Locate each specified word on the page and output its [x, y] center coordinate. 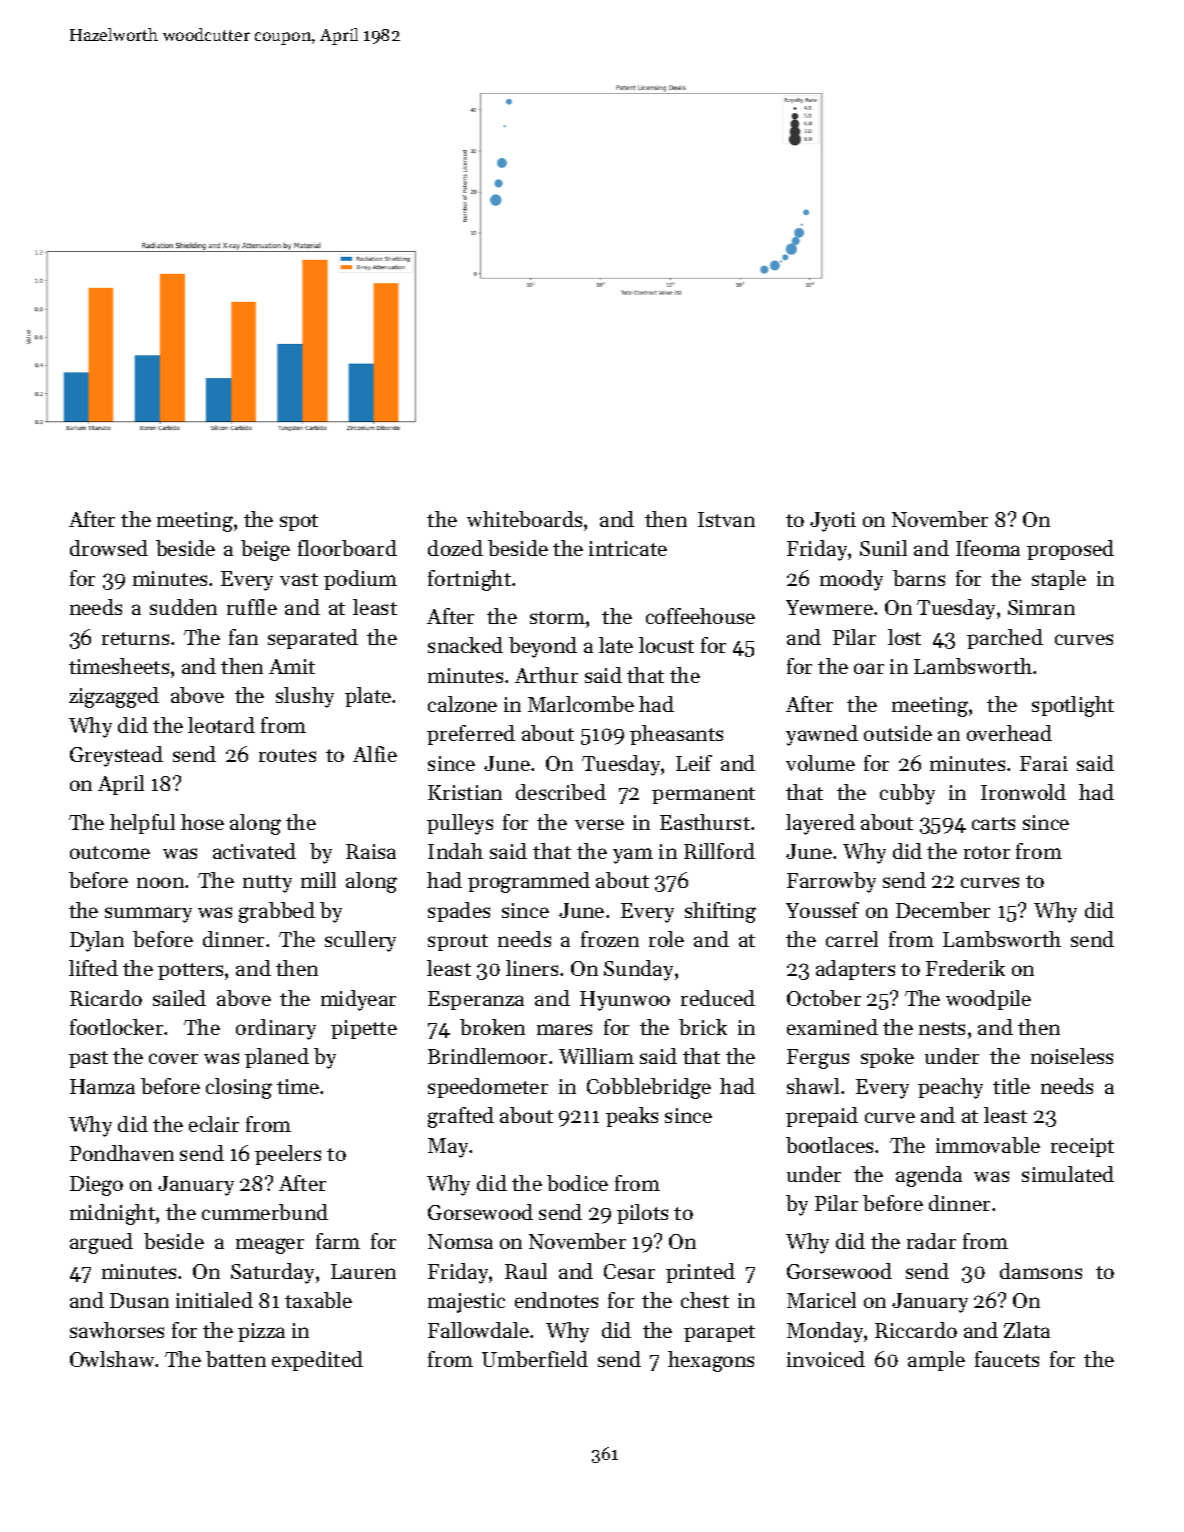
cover [173, 1058]
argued [101, 1243]
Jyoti [833, 522]
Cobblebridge [649, 1088]
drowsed [109, 548]
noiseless [1072, 1056]
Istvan [726, 519]
